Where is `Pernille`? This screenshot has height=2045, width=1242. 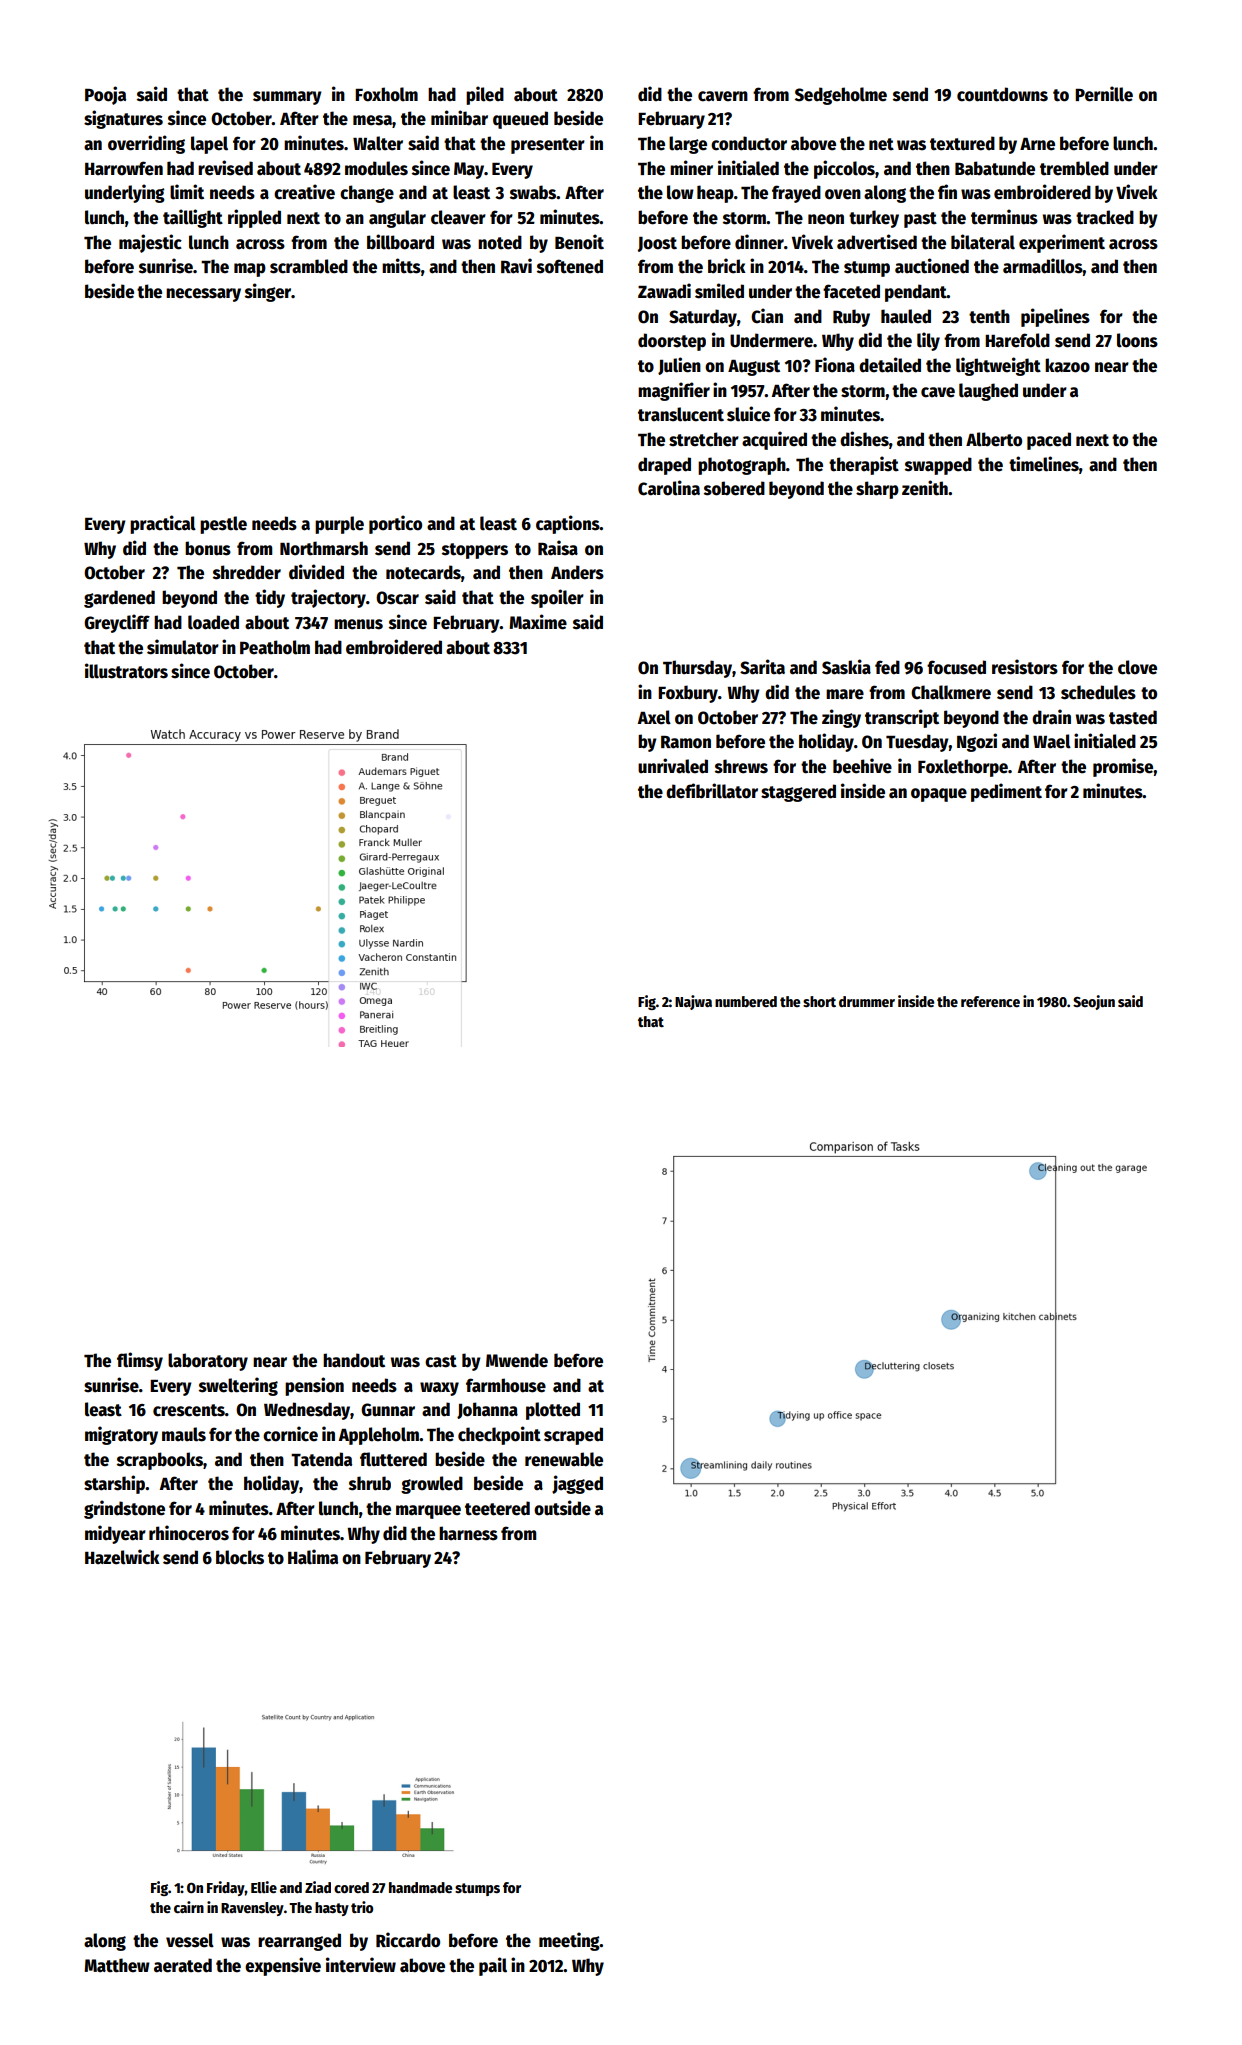 Pernille is located at coordinates (1104, 94).
